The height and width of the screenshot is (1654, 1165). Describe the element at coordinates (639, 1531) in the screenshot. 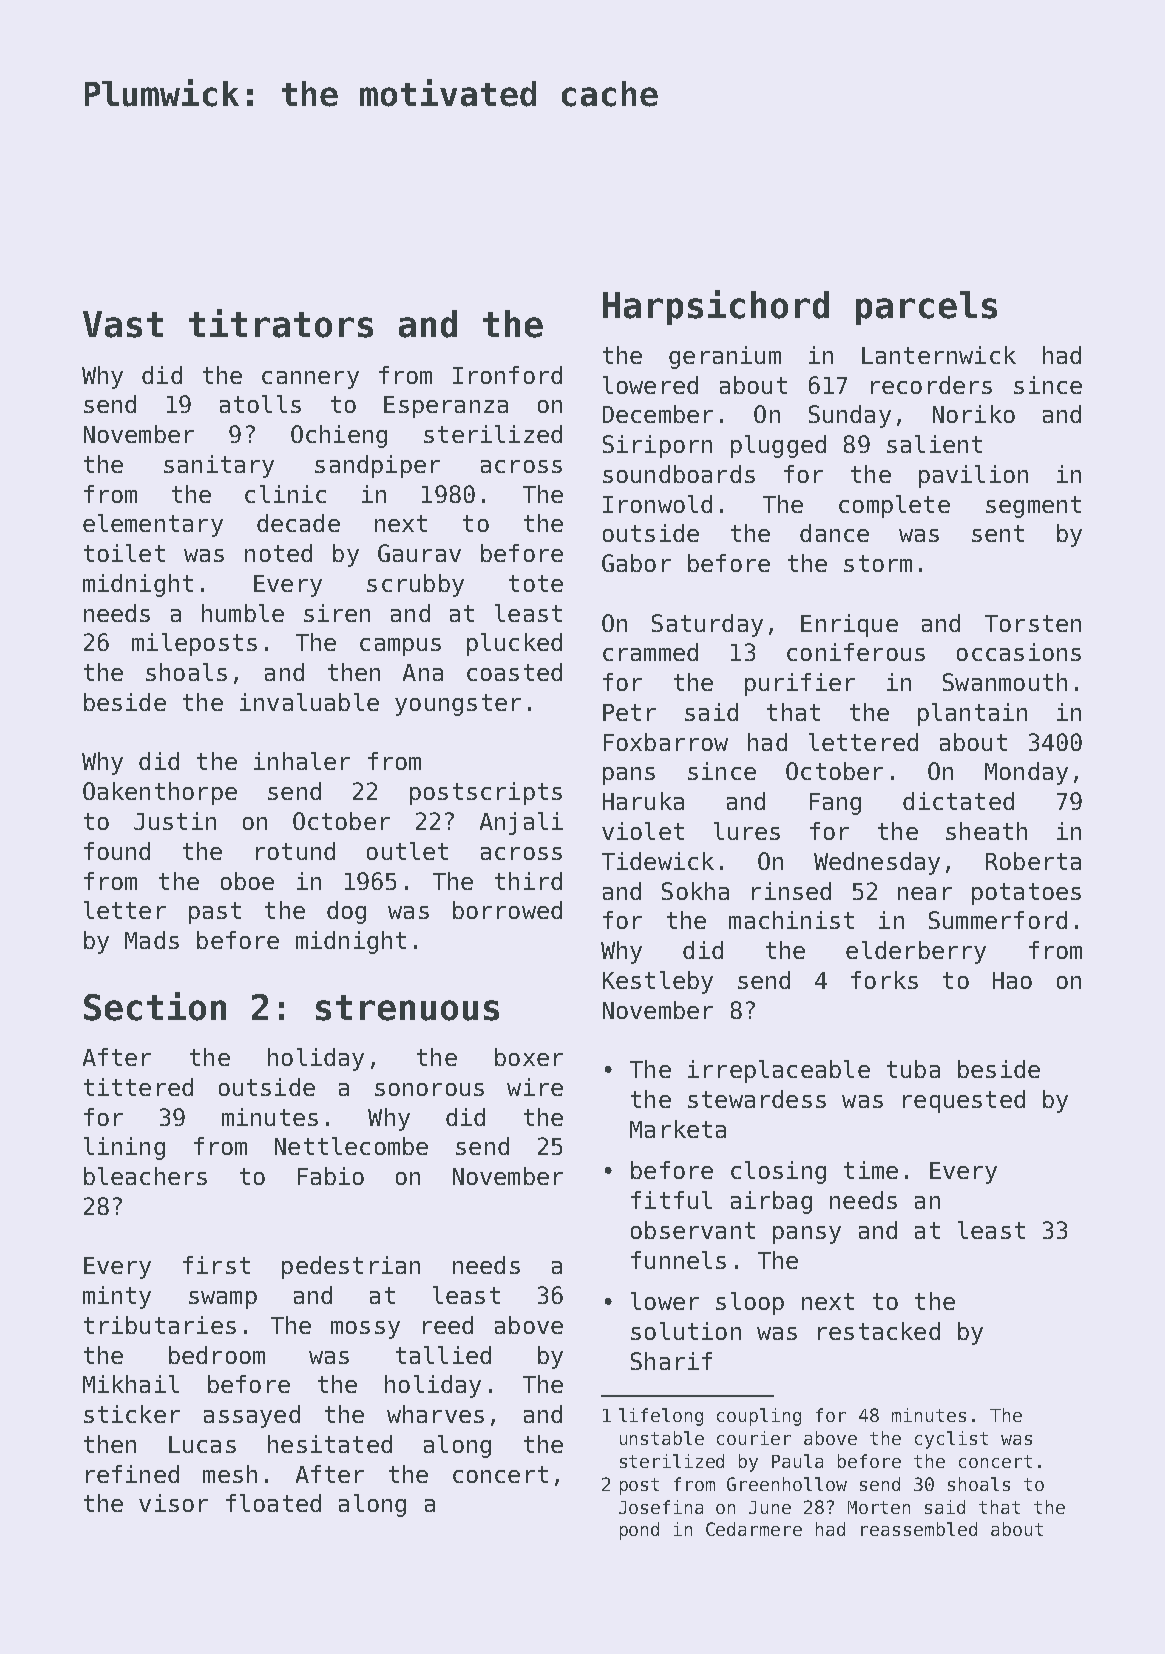

I see `pond` at that location.
